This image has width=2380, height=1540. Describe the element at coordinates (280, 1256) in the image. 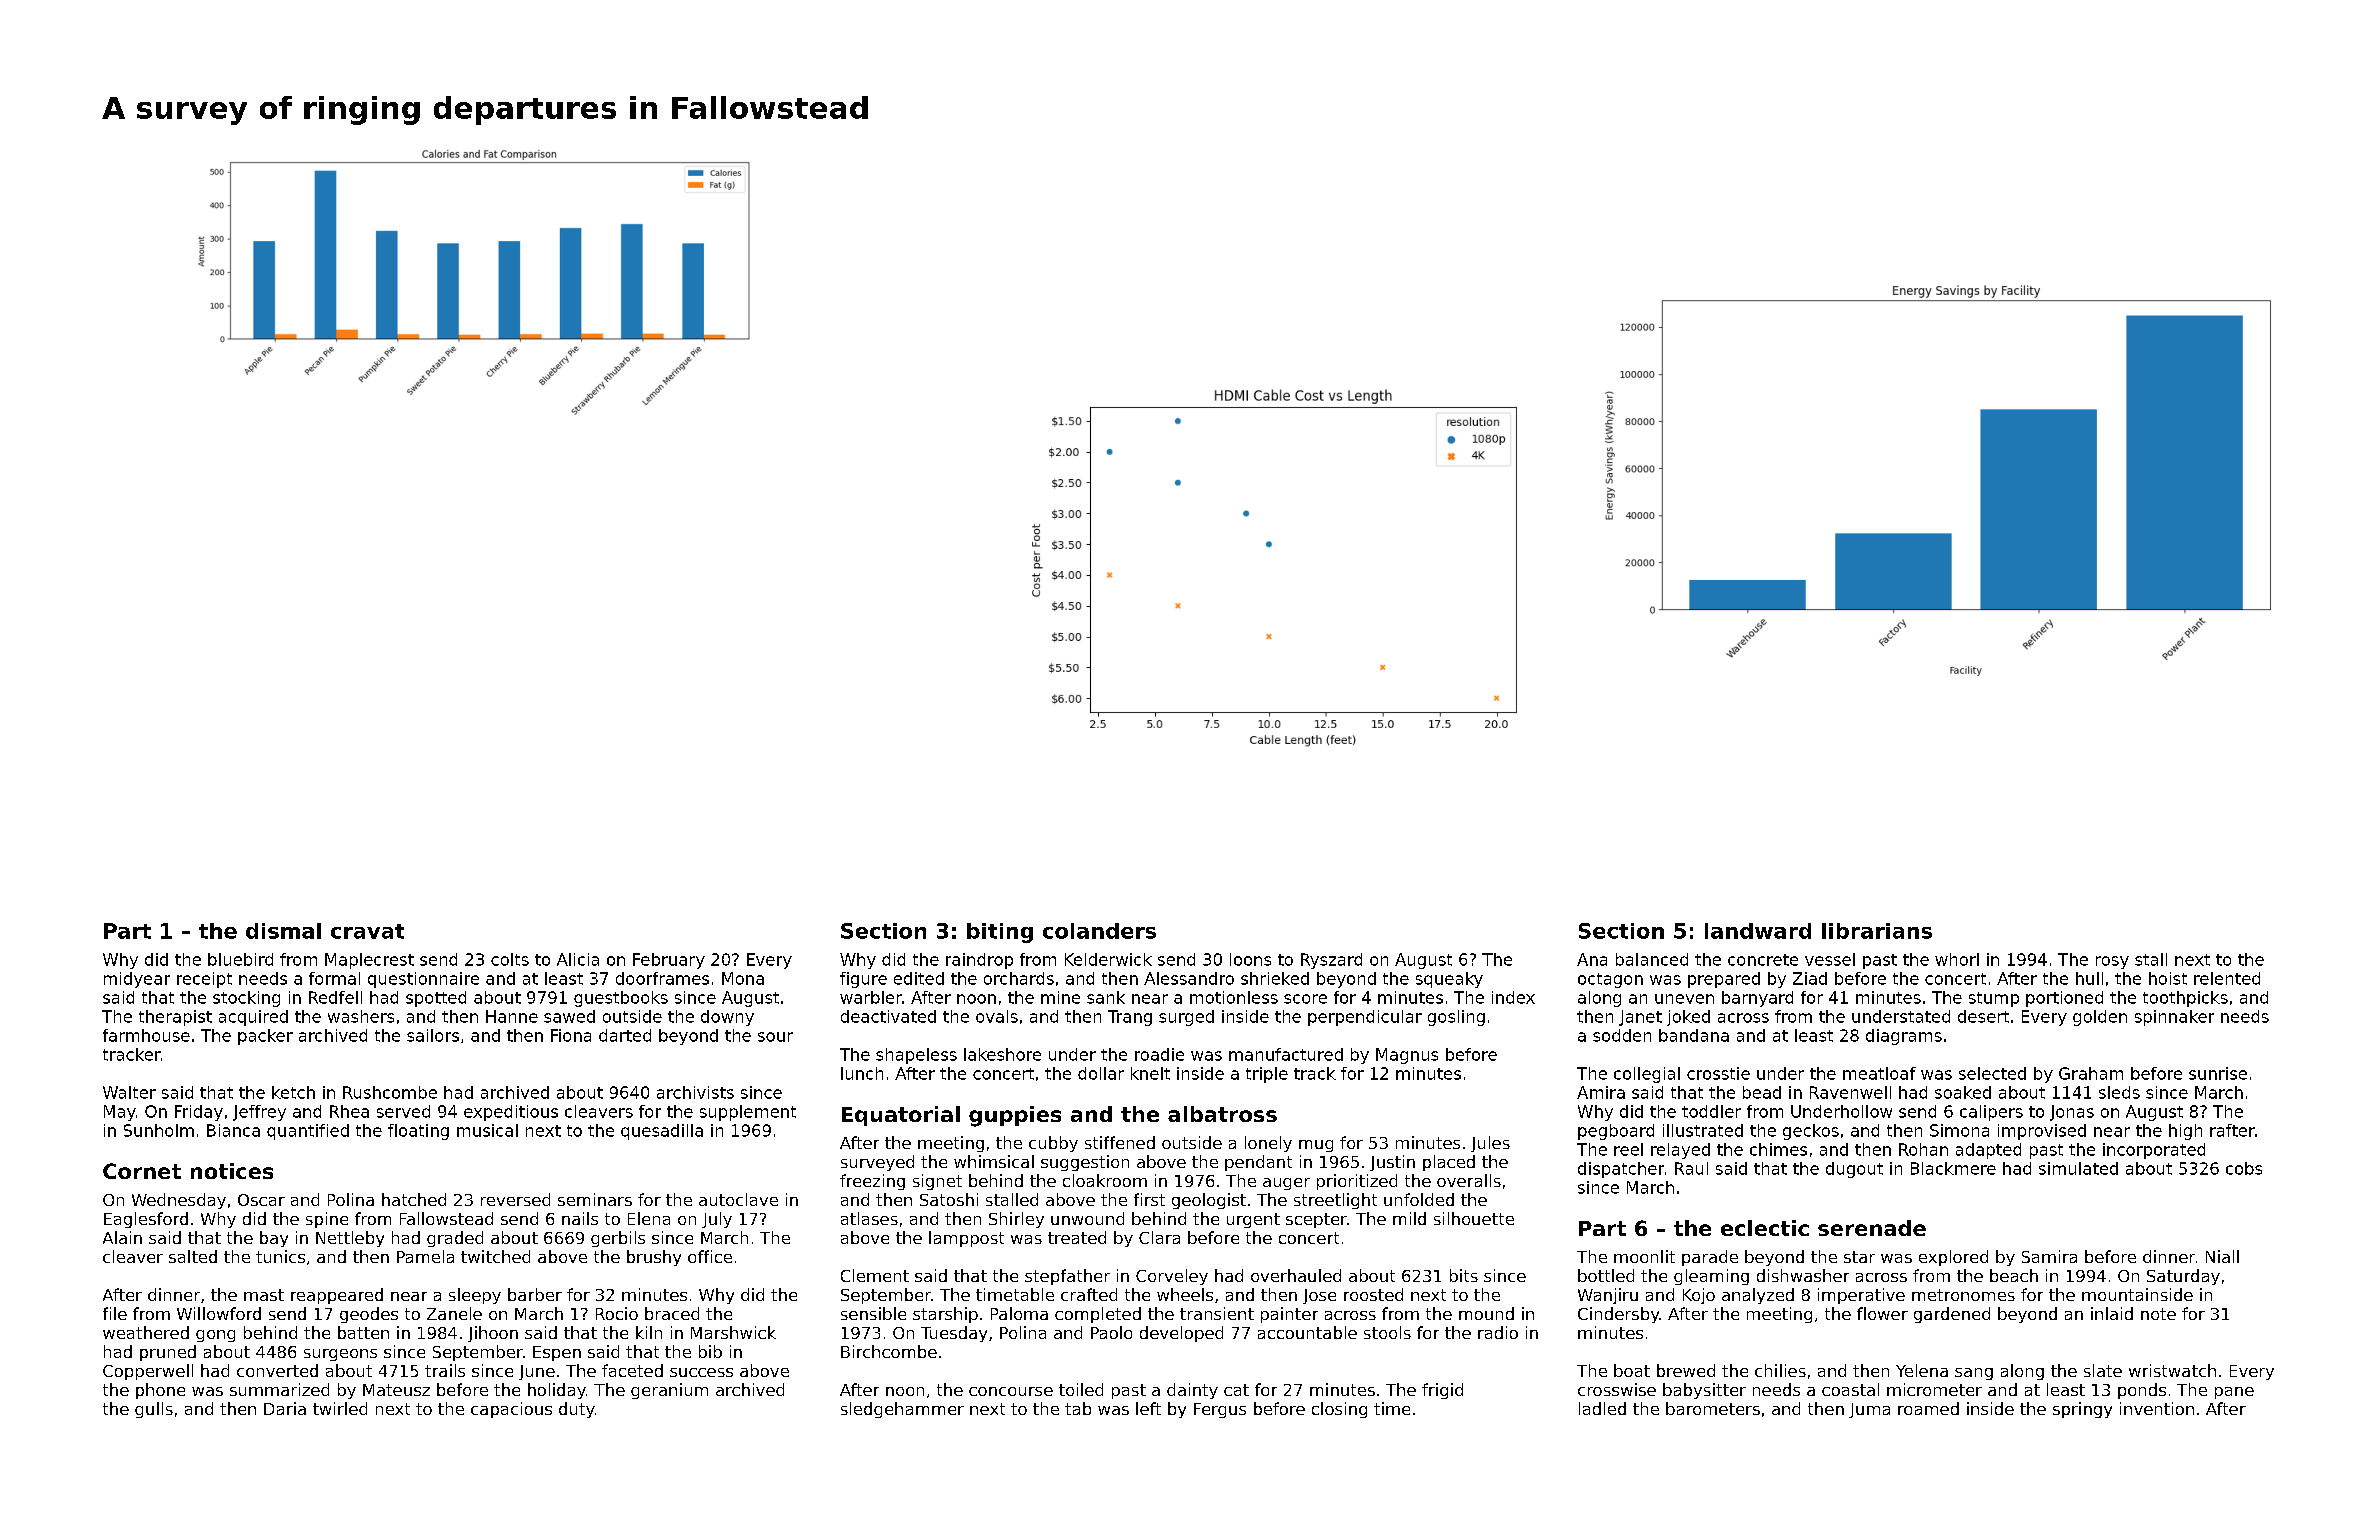

I see `tunics` at that location.
